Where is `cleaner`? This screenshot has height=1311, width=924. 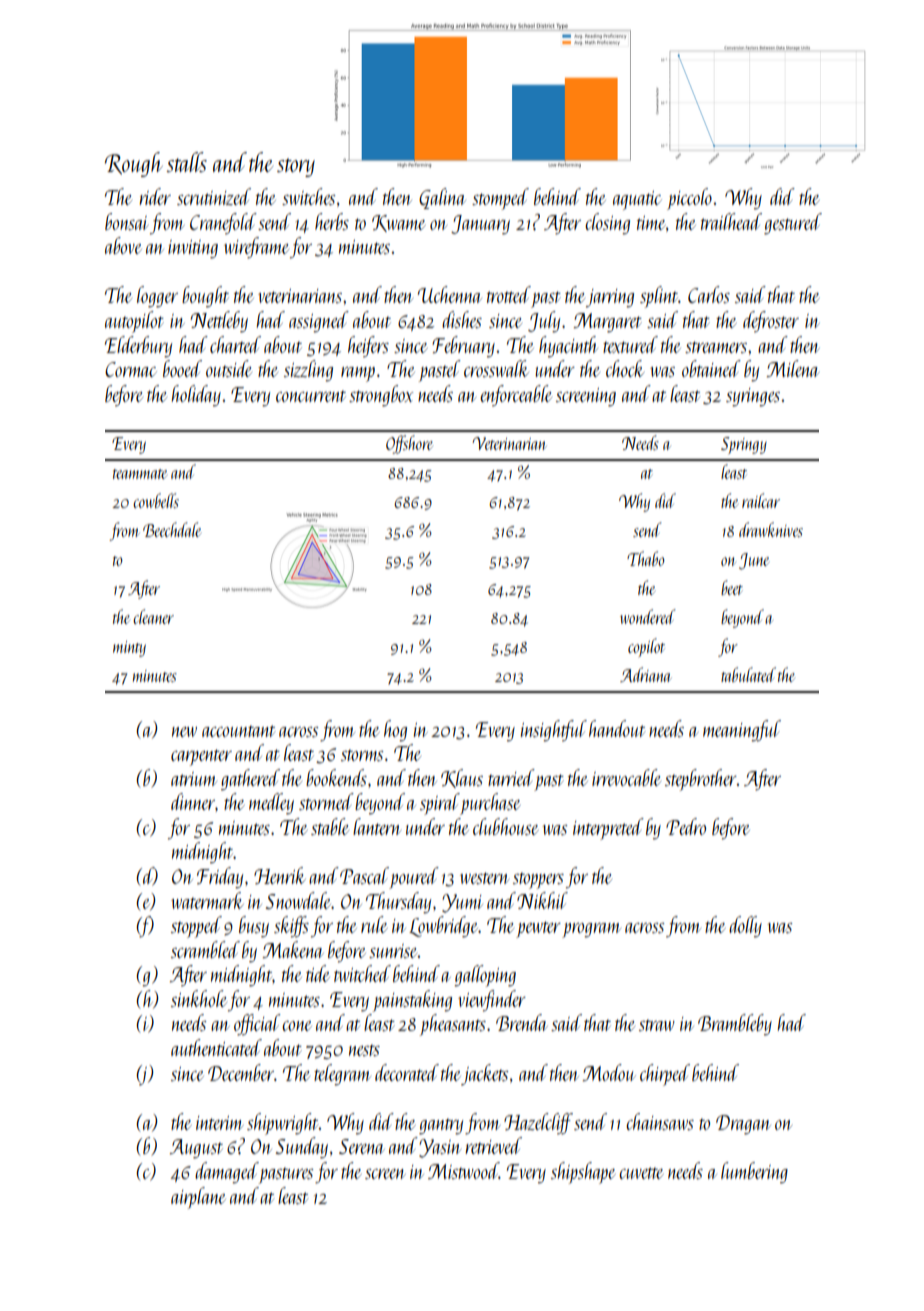
cleaner is located at coordinates (153, 616).
